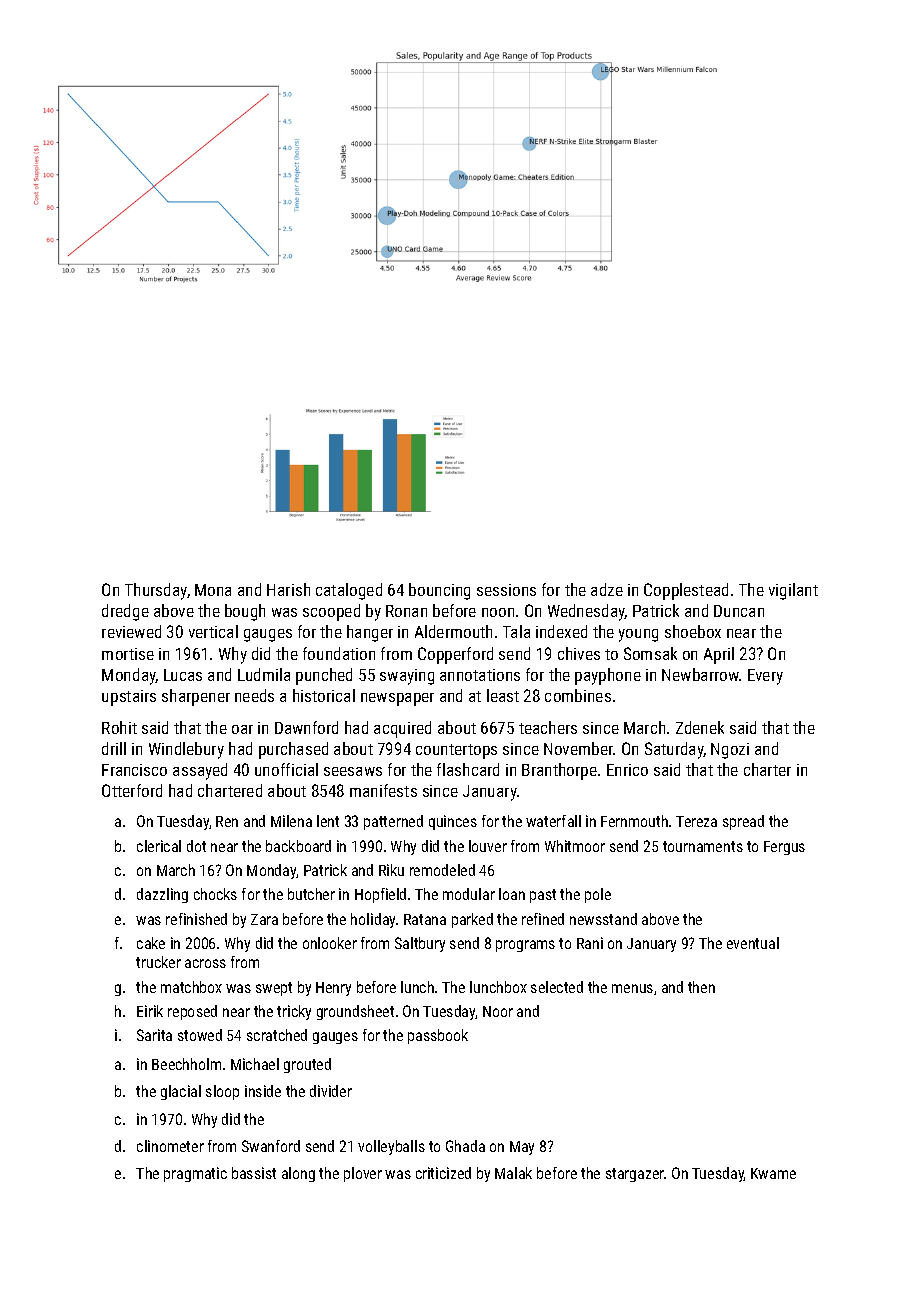 The image size is (924, 1308). I want to click on adze, so click(607, 589).
